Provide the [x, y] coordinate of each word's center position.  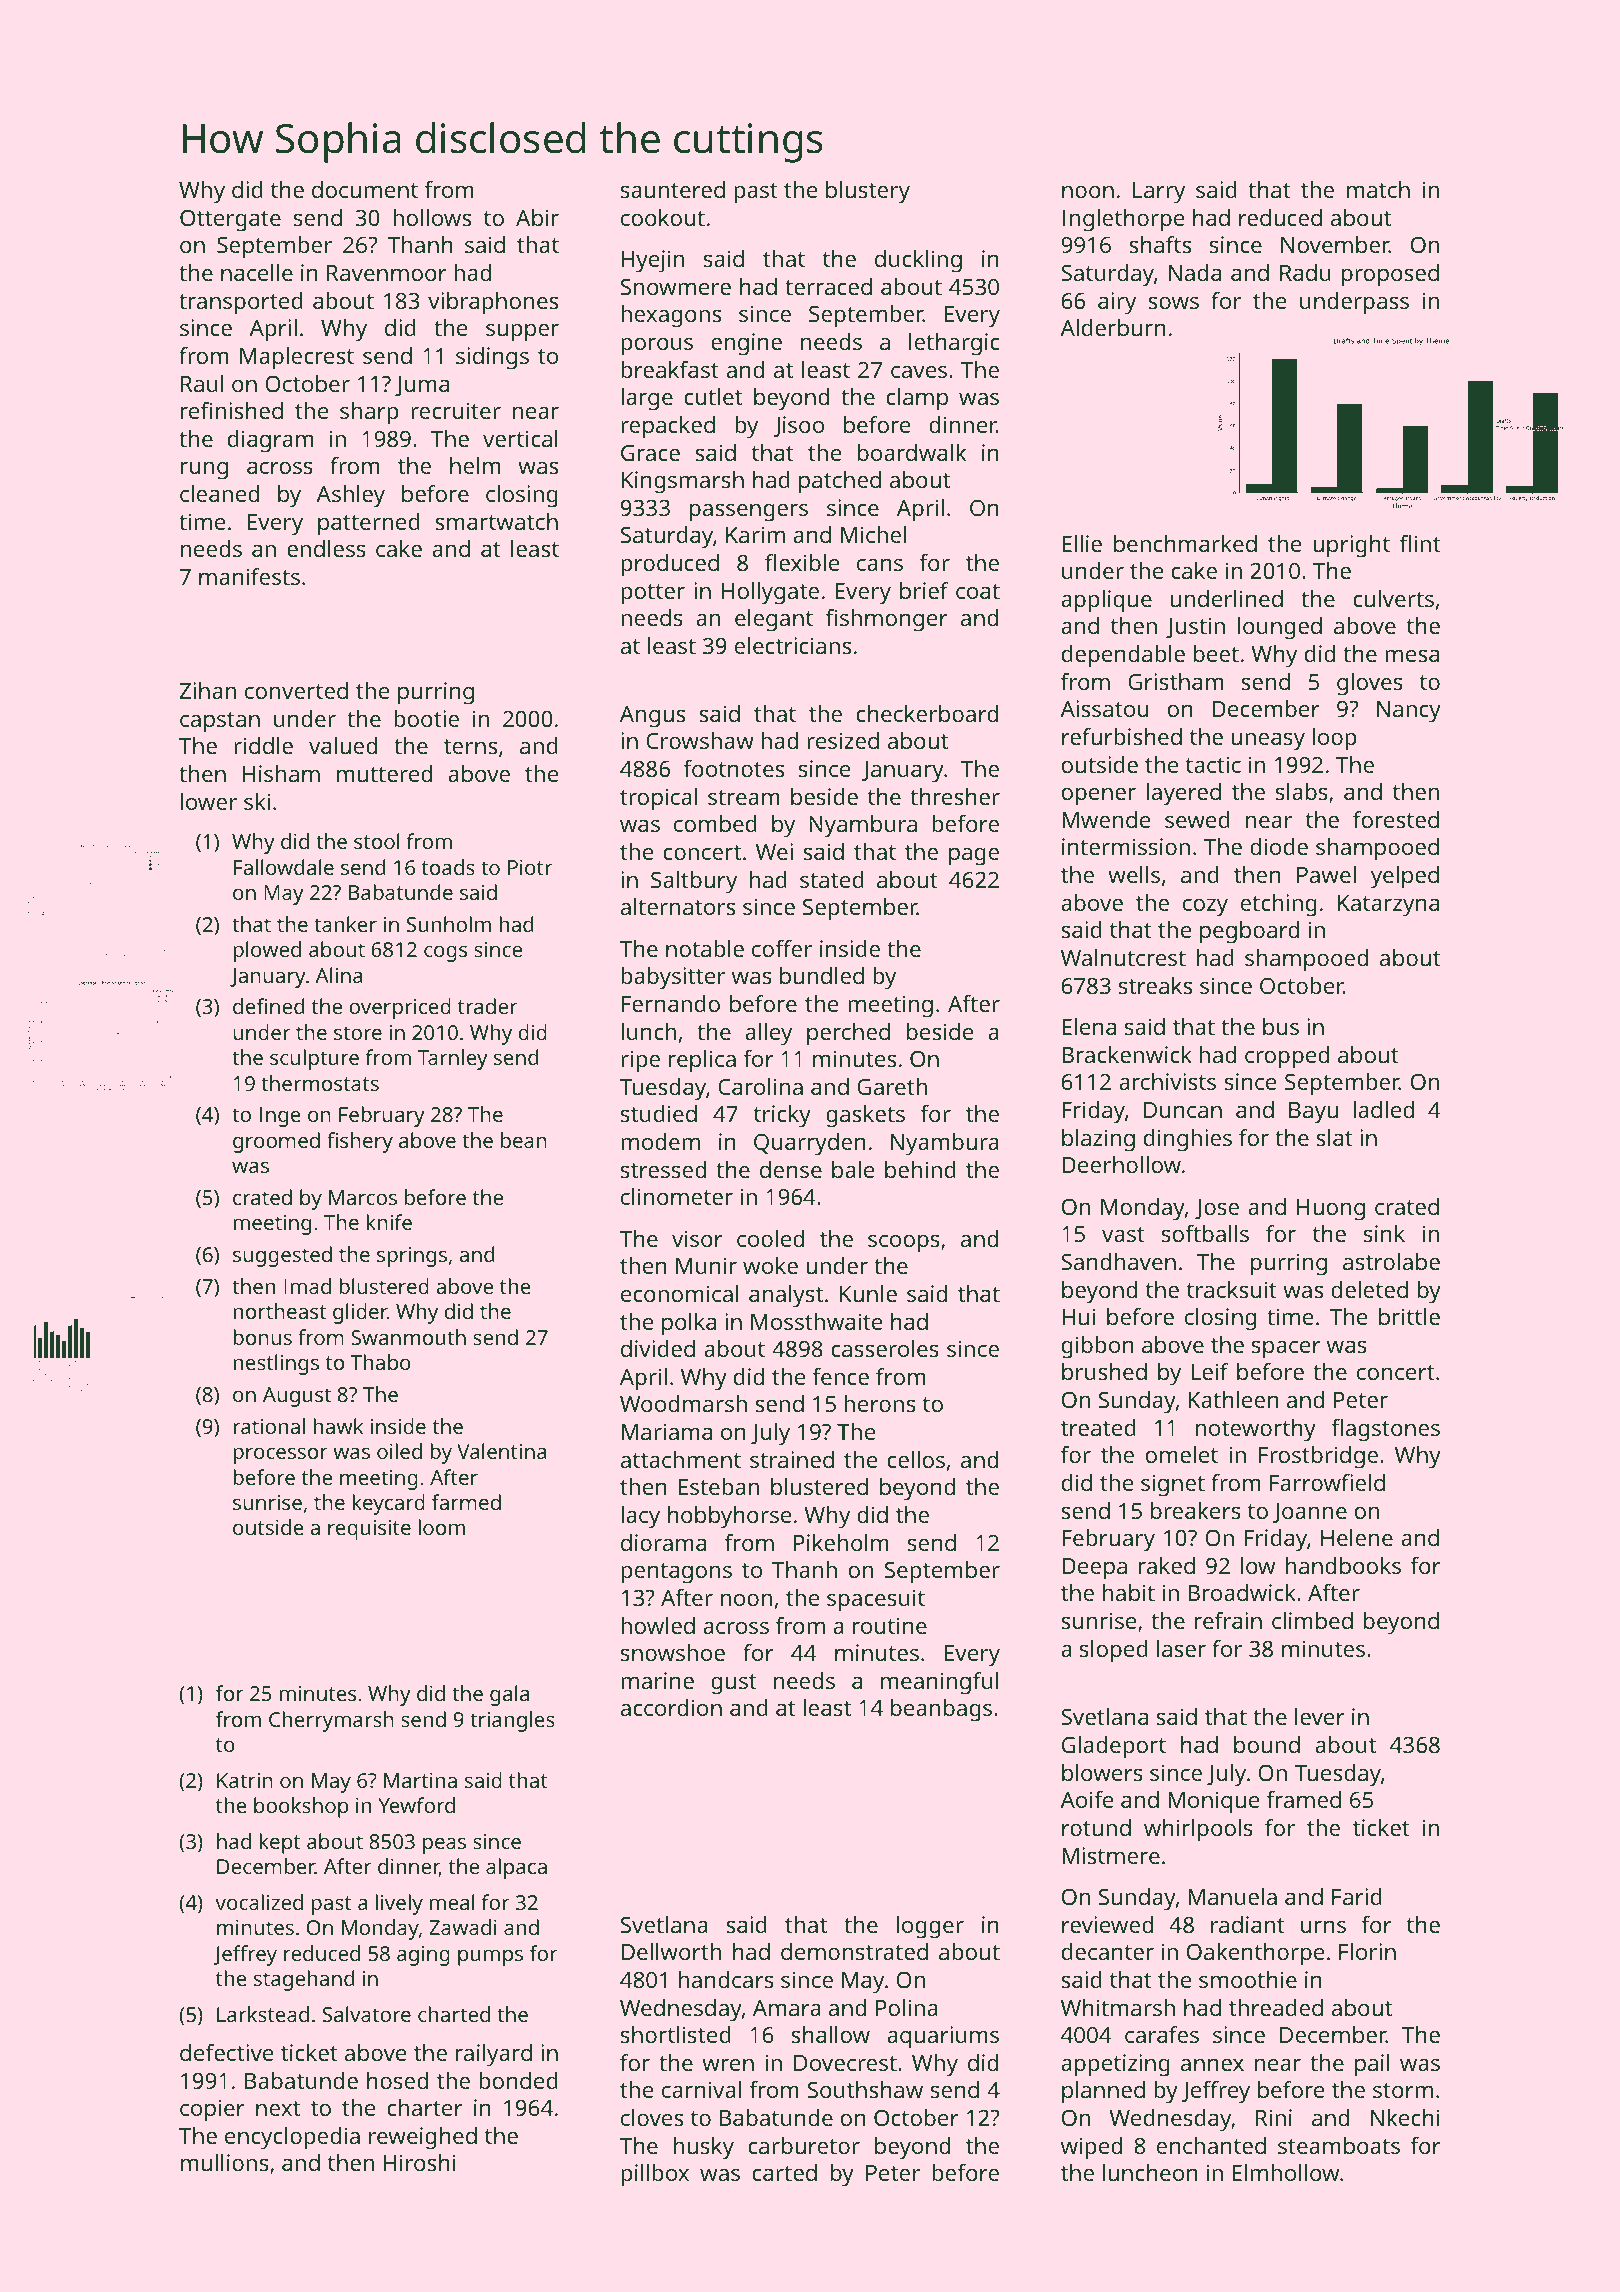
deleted [1369, 1289]
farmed [466, 1502]
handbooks [1343, 1565]
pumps [490, 1957]
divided [658, 1348]
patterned [369, 524]
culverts [1393, 598]
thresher [955, 796]
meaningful [939, 1683]
